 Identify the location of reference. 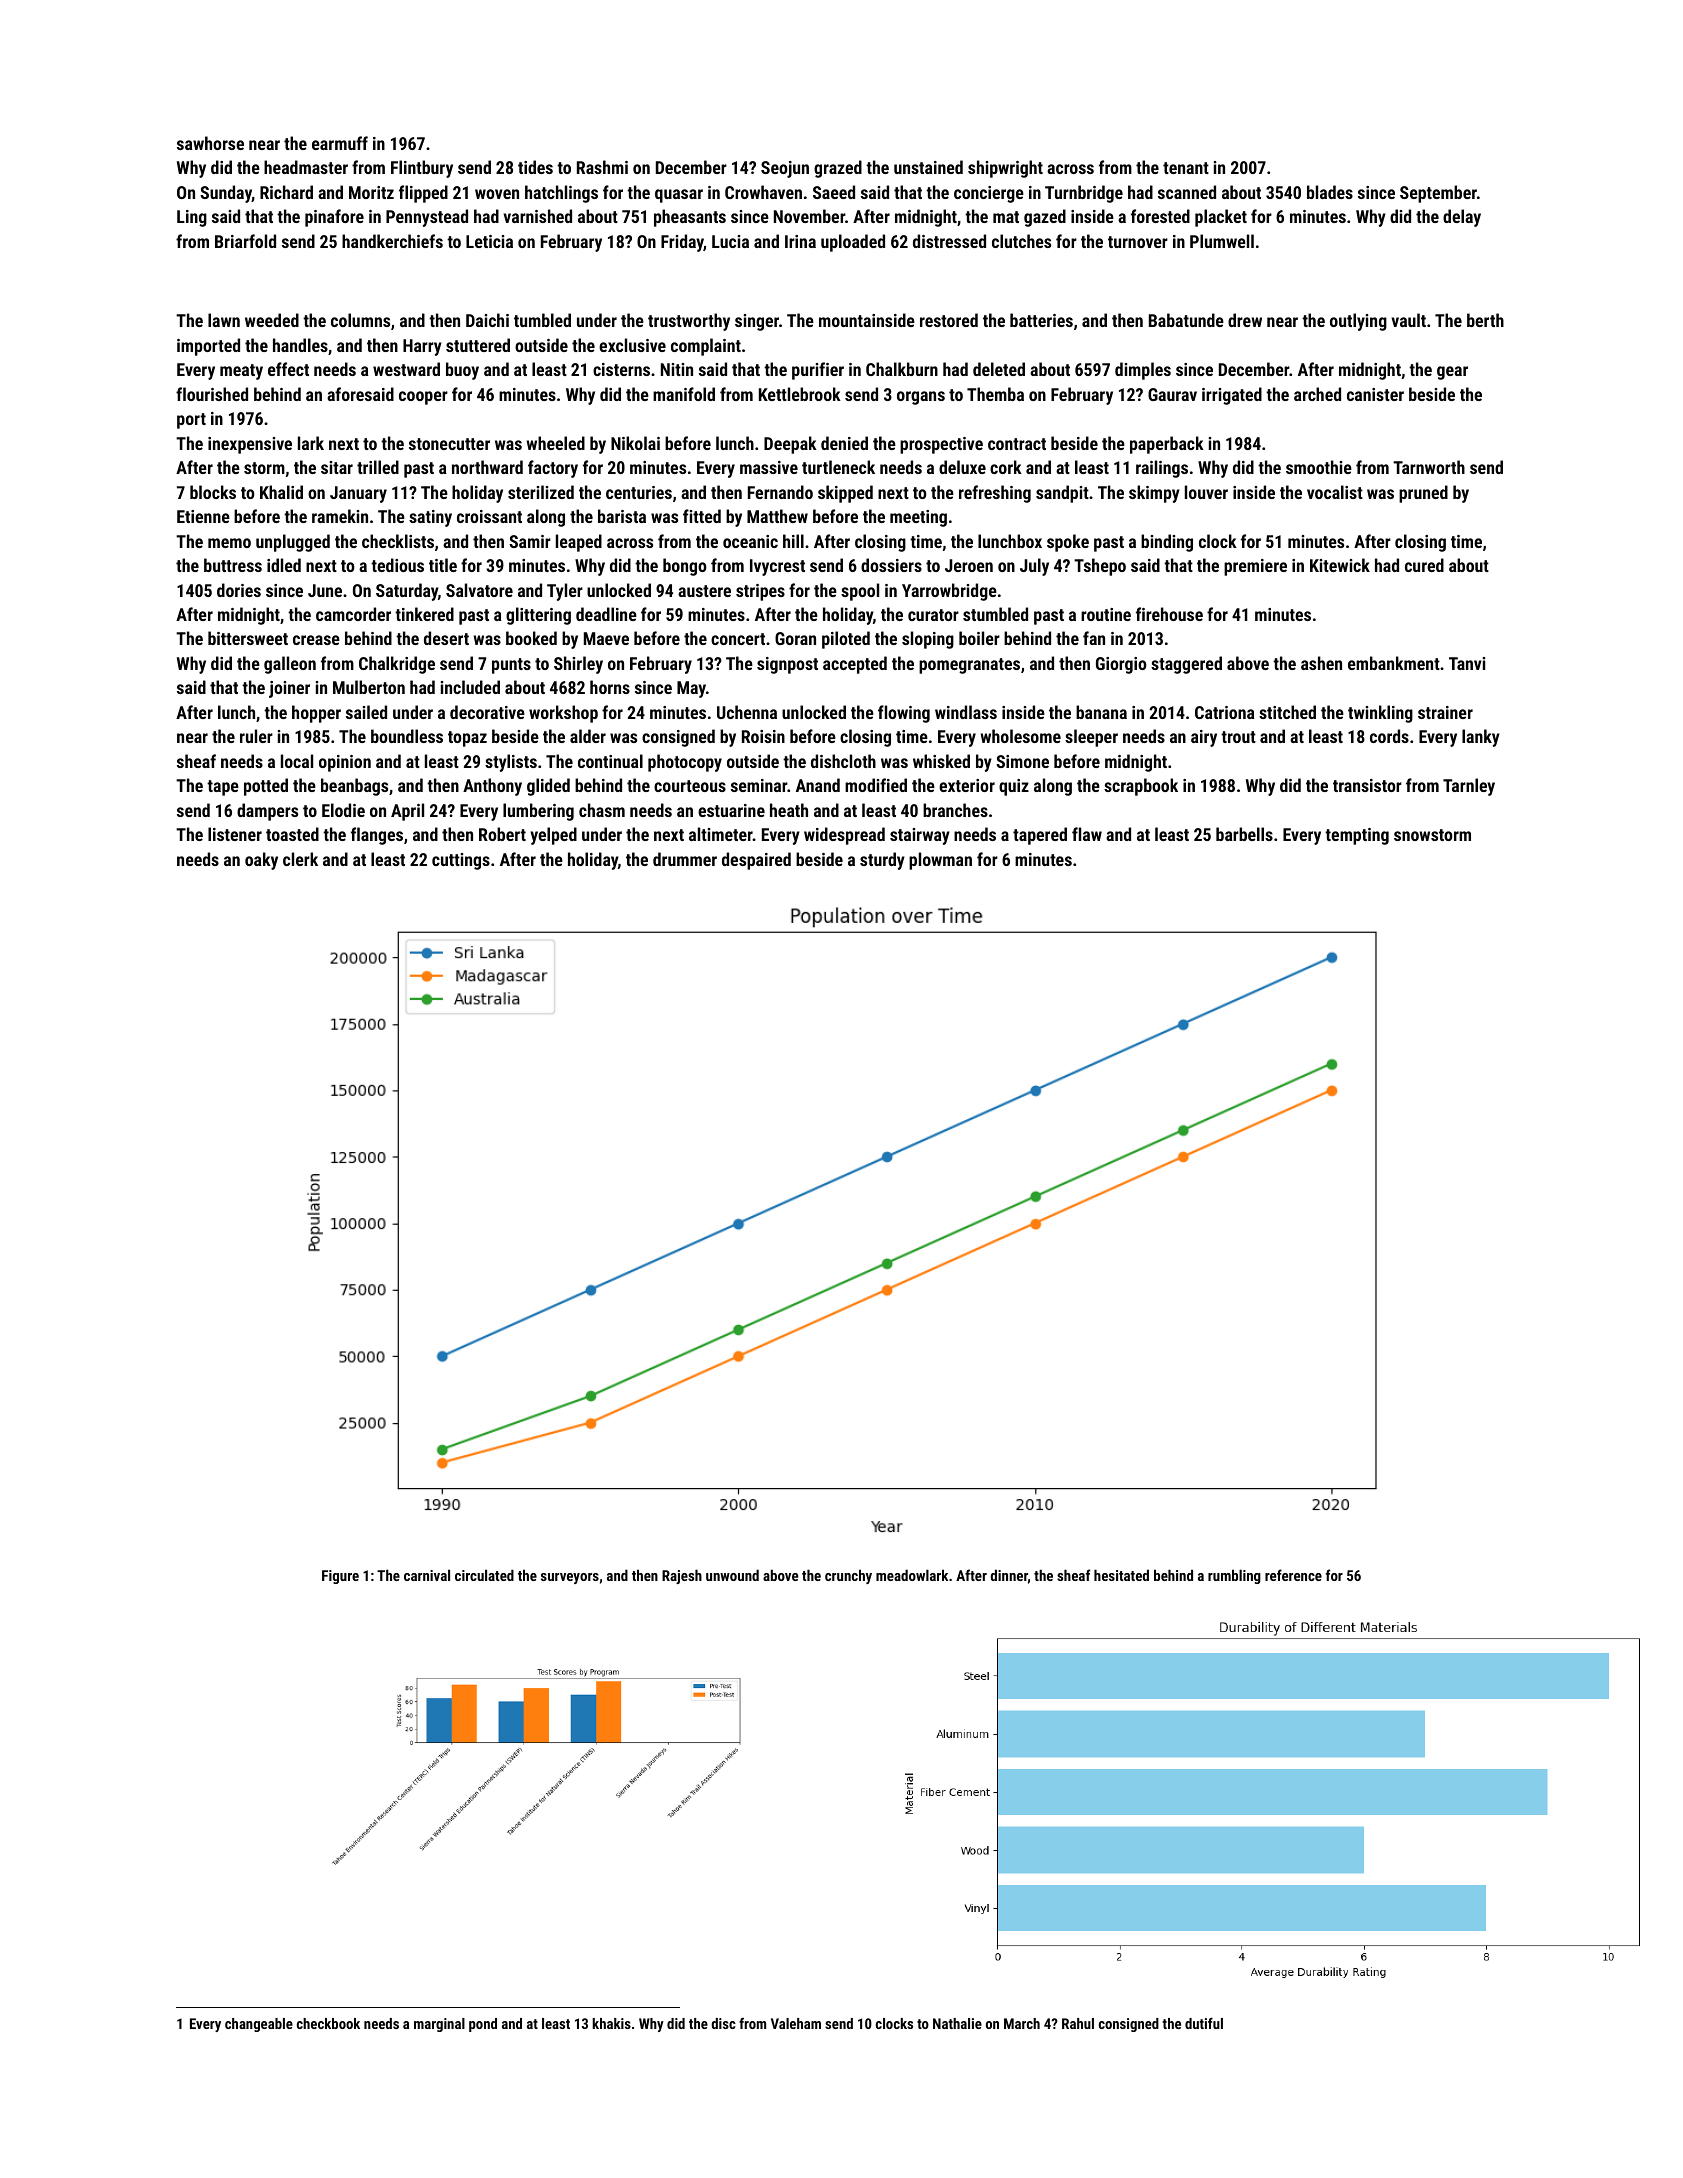
(1293, 1575).
